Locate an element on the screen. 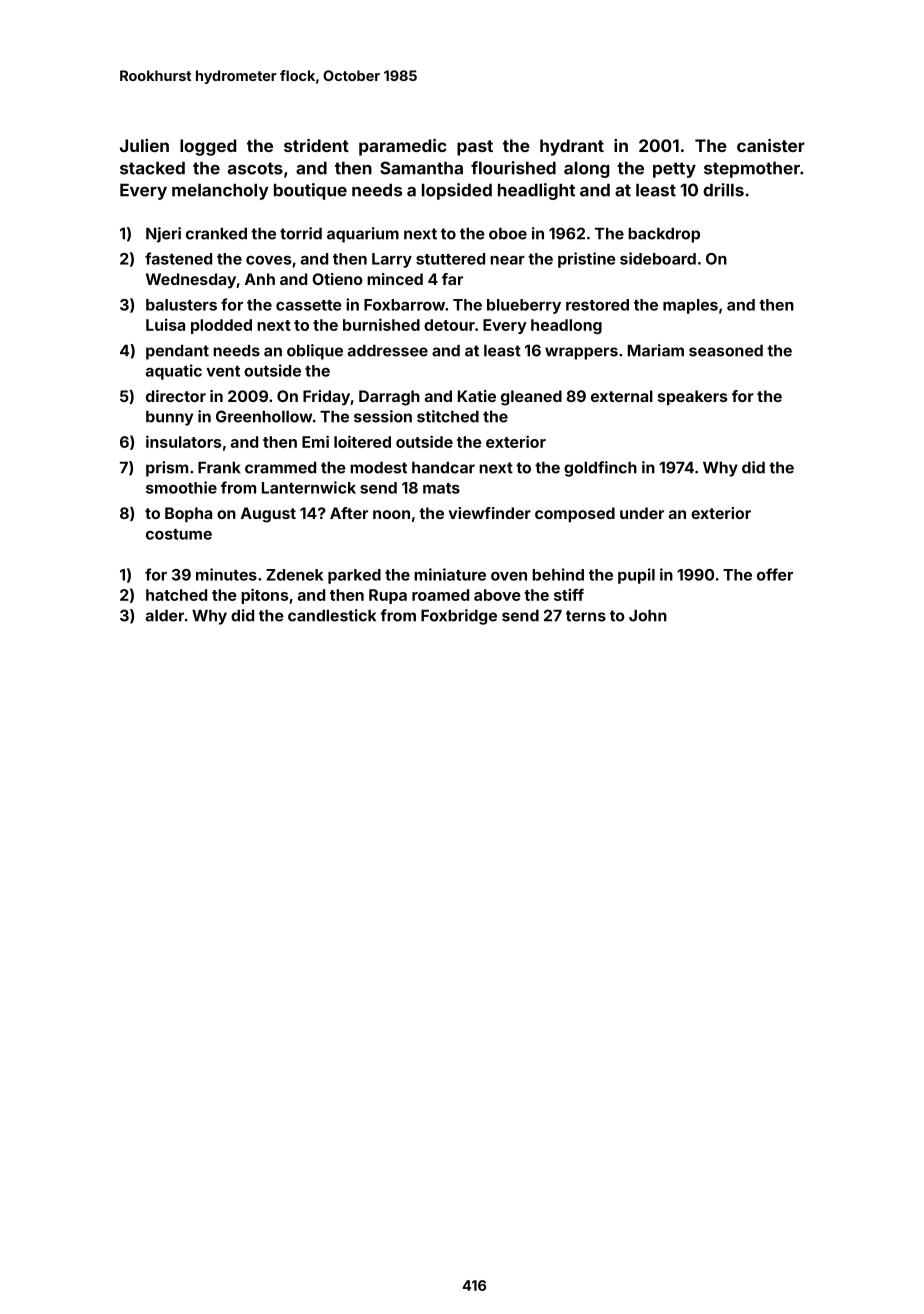 The image size is (924, 1314). Samantha is located at coordinates (421, 168).
